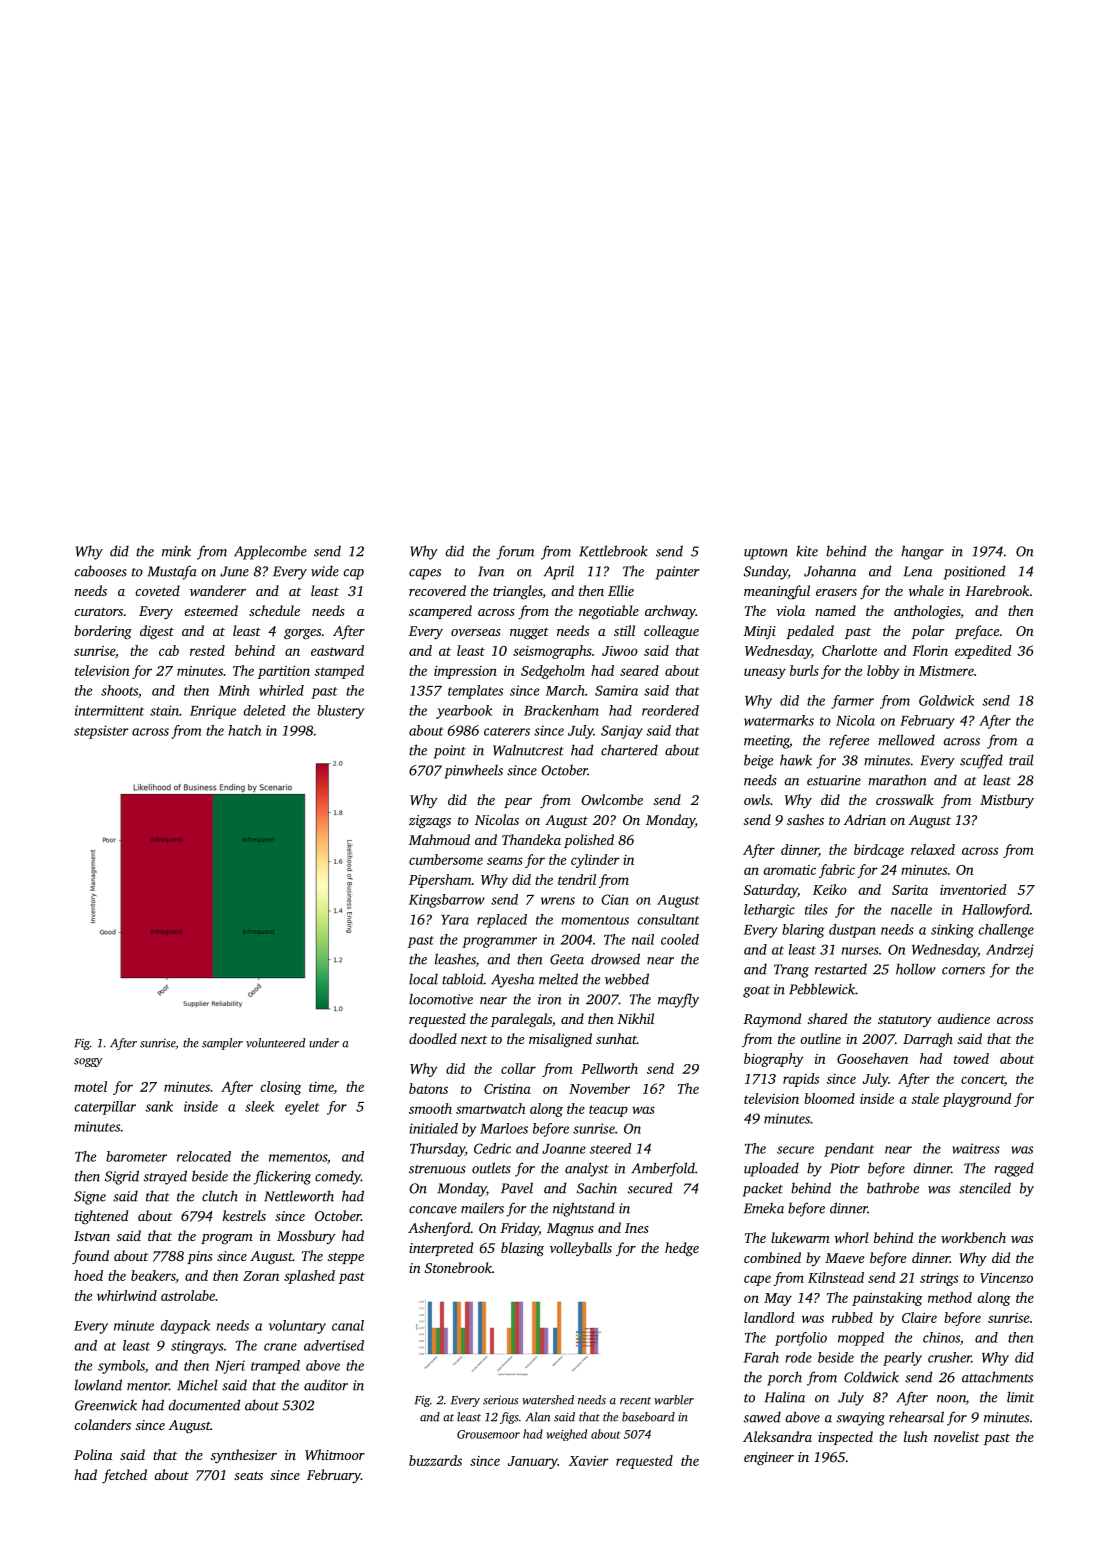 Image resolution: width=1108 pixels, height=1567 pixels. What do you see at coordinates (435, 1460) in the image?
I see `buzzards` at bounding box center [435, 1460].
